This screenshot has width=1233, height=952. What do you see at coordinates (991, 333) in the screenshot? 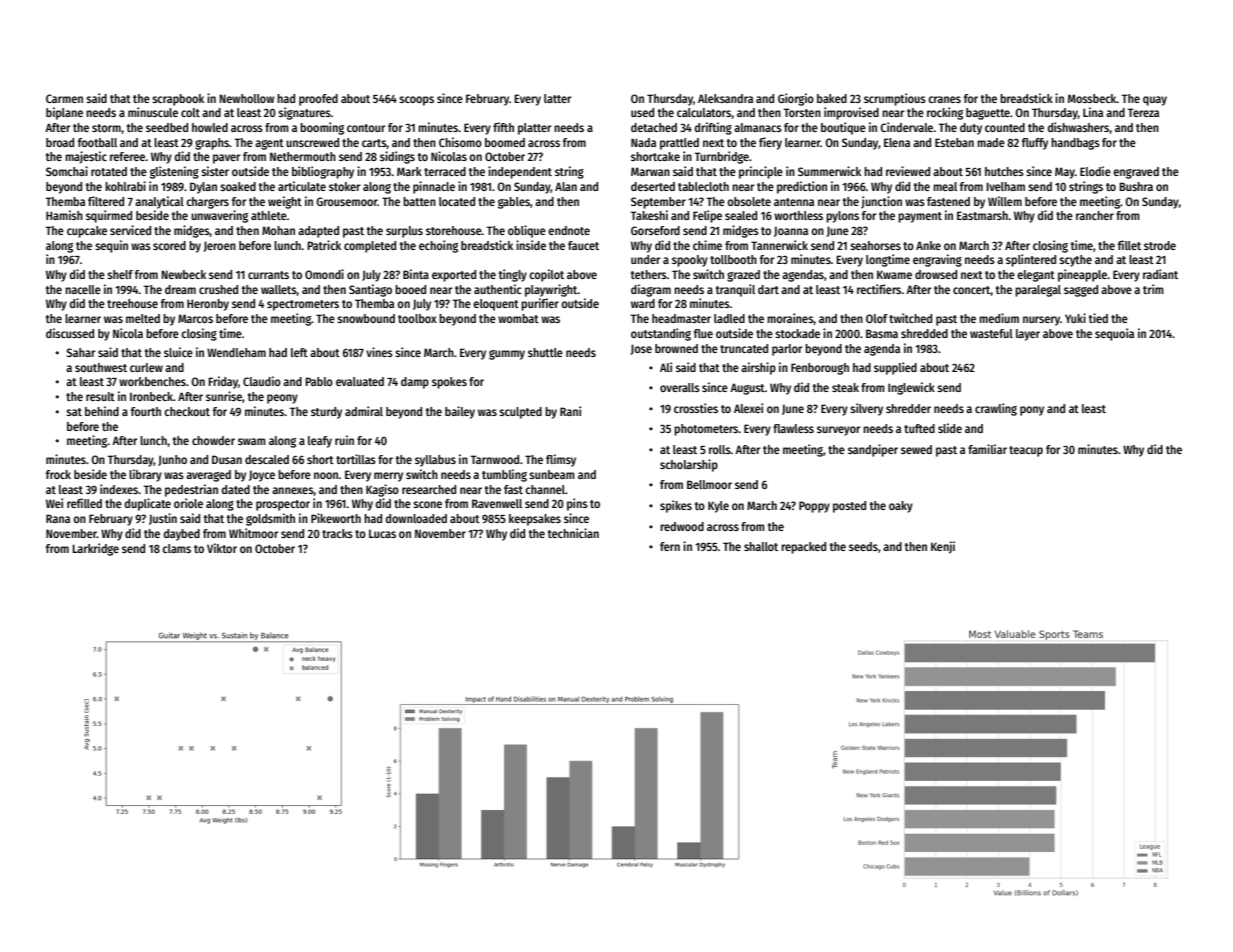
I see `wasteful` at bounding box center [991, 333].
